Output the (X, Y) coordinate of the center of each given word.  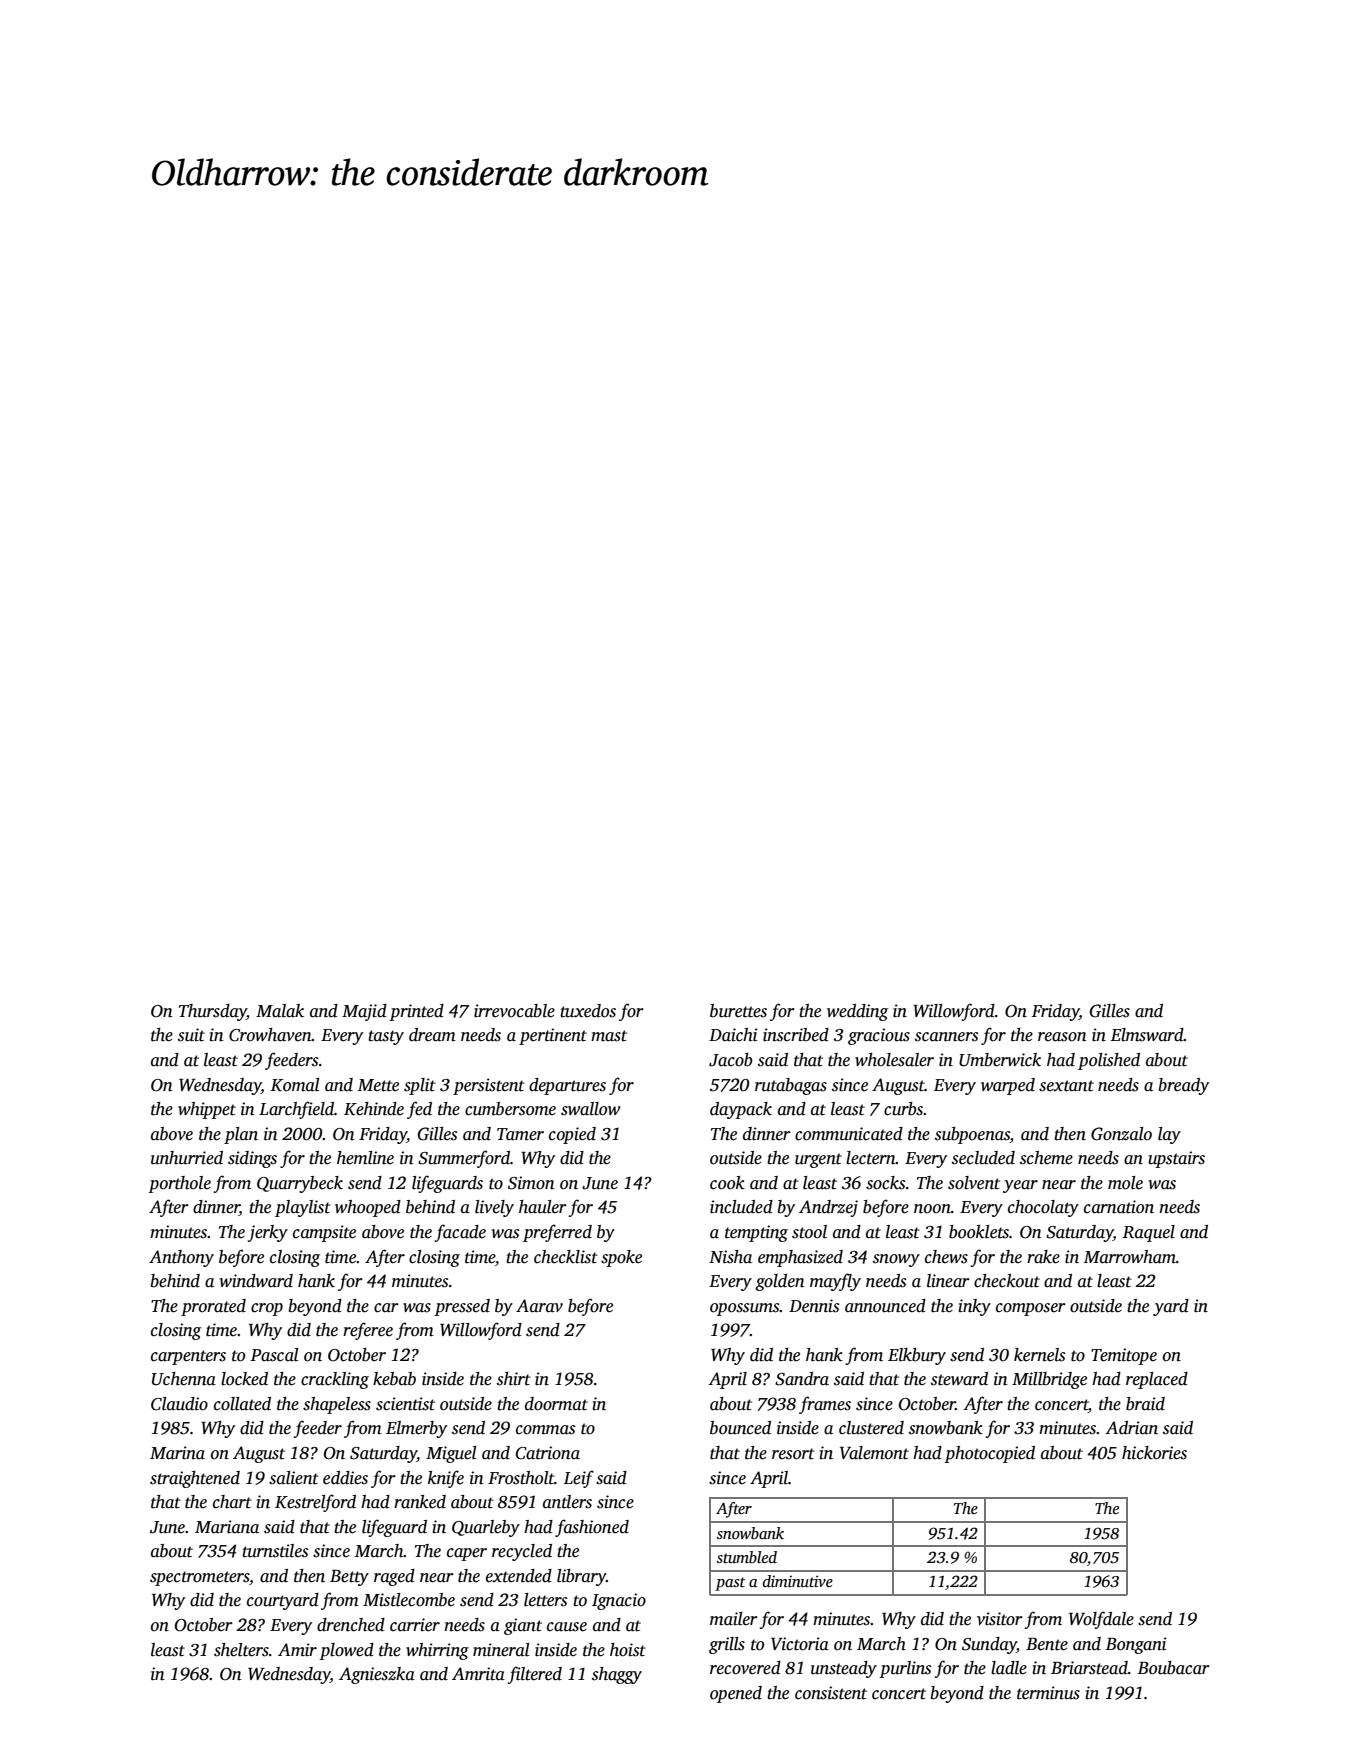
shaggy (617, 1675)
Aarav (539, 1306)
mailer (734, 1619)
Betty (349, 1578)
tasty (386, 1037)
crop (267, 1309)
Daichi (733, 1035)
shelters (241, 1650)
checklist (566, 1257)
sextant (1066, 1086)
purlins (905, 1669)
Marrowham (1130, 1257)
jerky (268, 1233)
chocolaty (1043, 1208)
